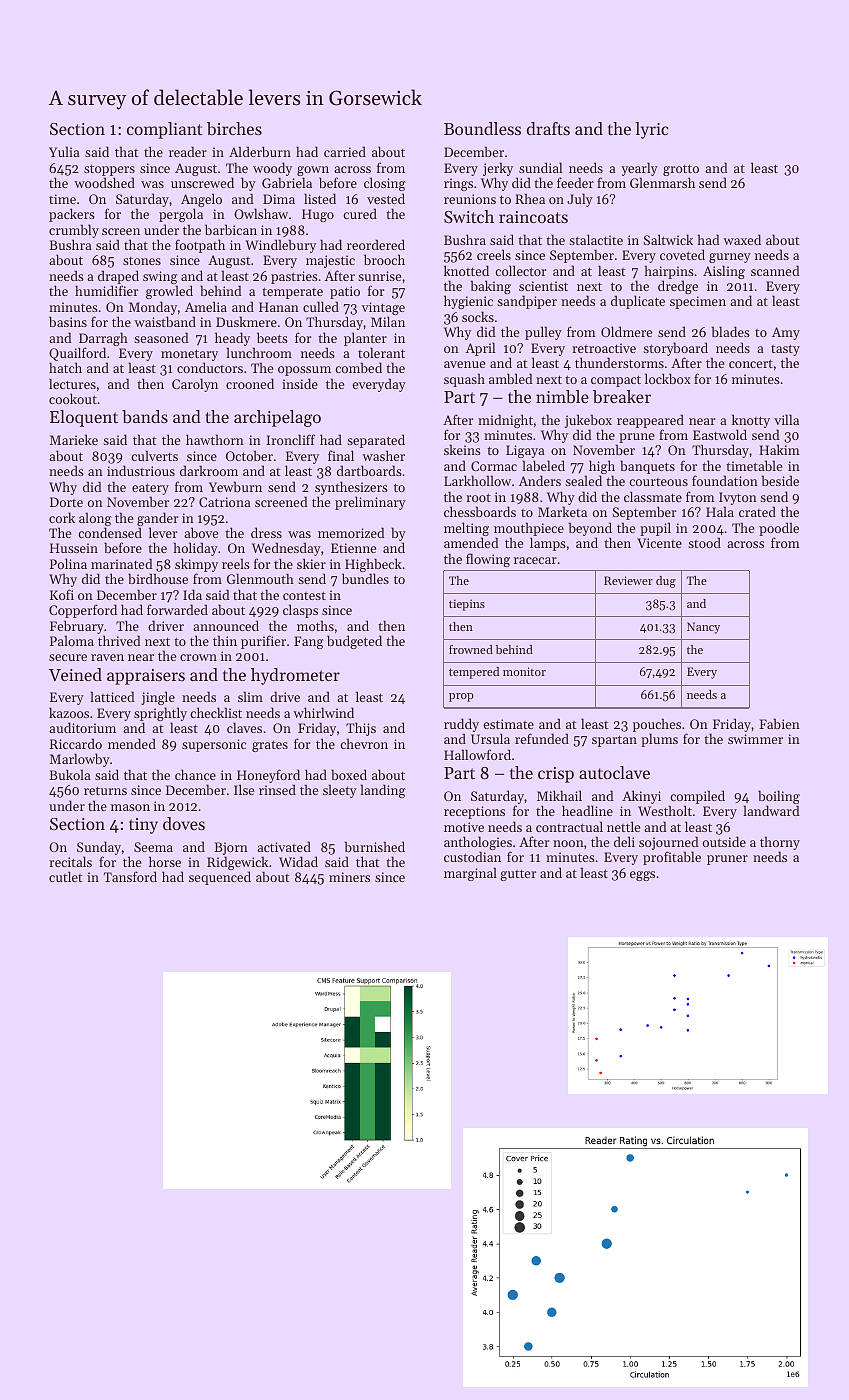 Image resolution: width=849 pixels, height=1400 pixels. Describe the element at coordinates (74, 231) in the page. I see `crumbly` at that location.
